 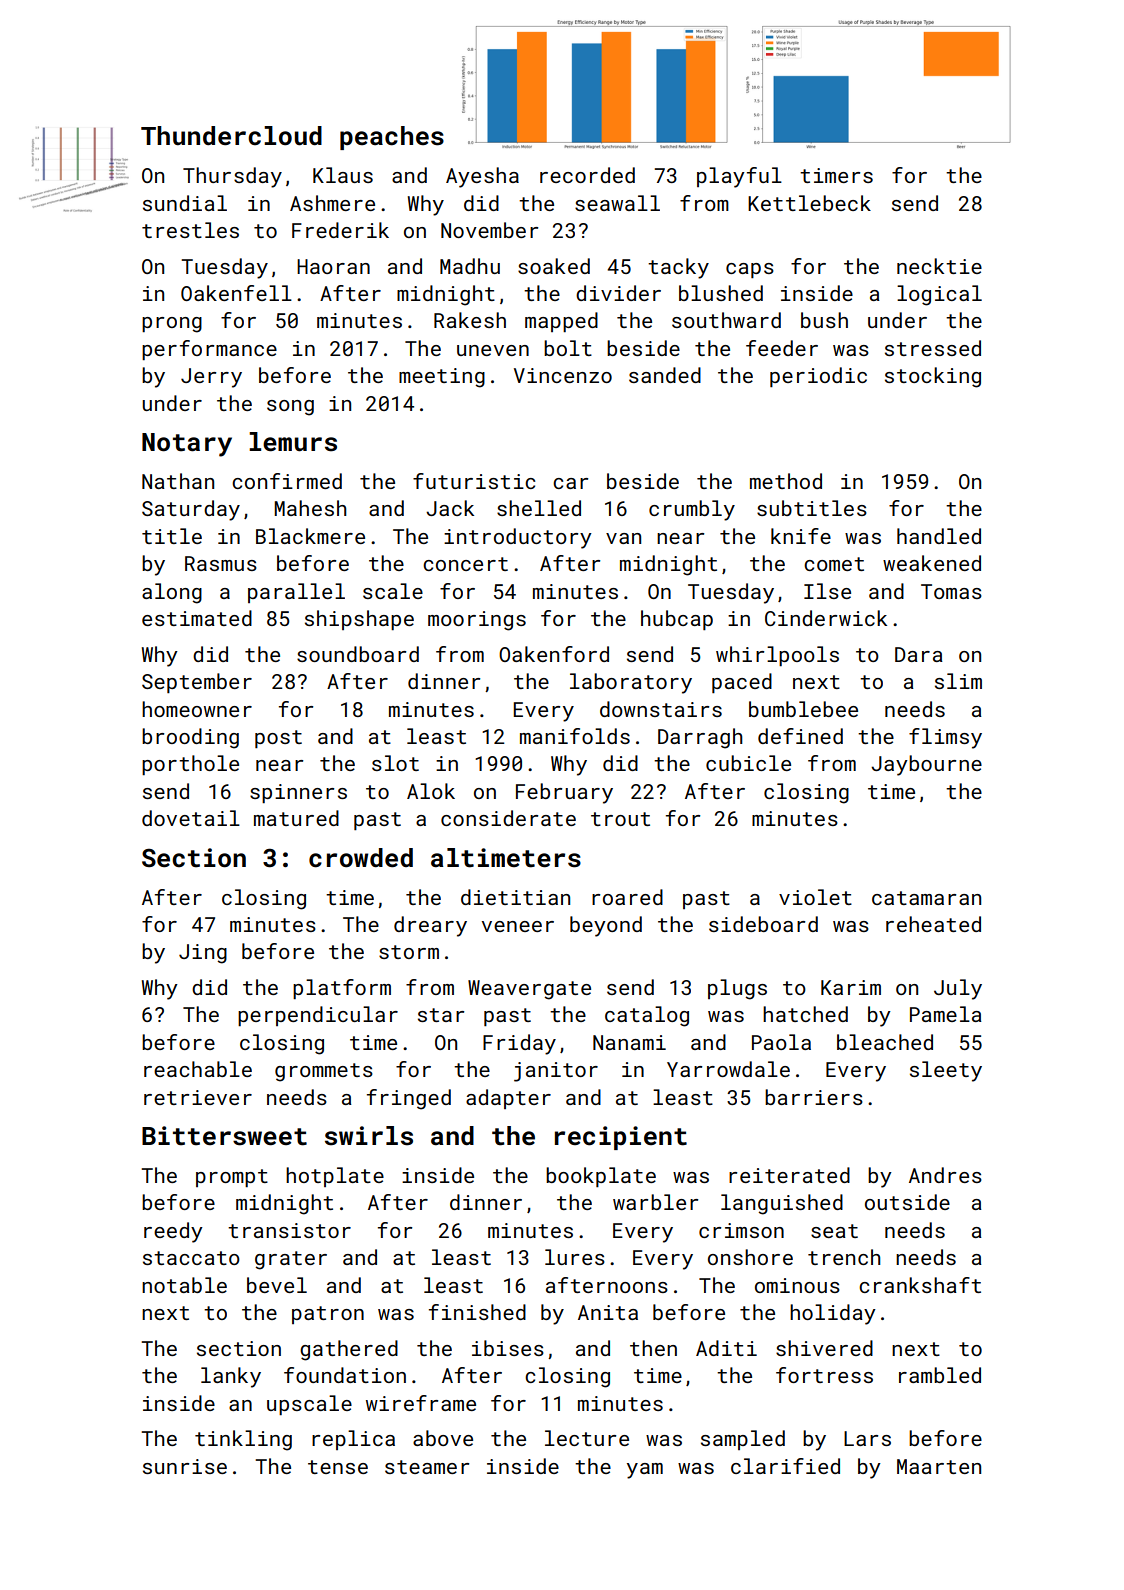 What do you see at coordinates (809, 203) in the image?
I see `Kettlebeck` at bounding box center [809, 203].
